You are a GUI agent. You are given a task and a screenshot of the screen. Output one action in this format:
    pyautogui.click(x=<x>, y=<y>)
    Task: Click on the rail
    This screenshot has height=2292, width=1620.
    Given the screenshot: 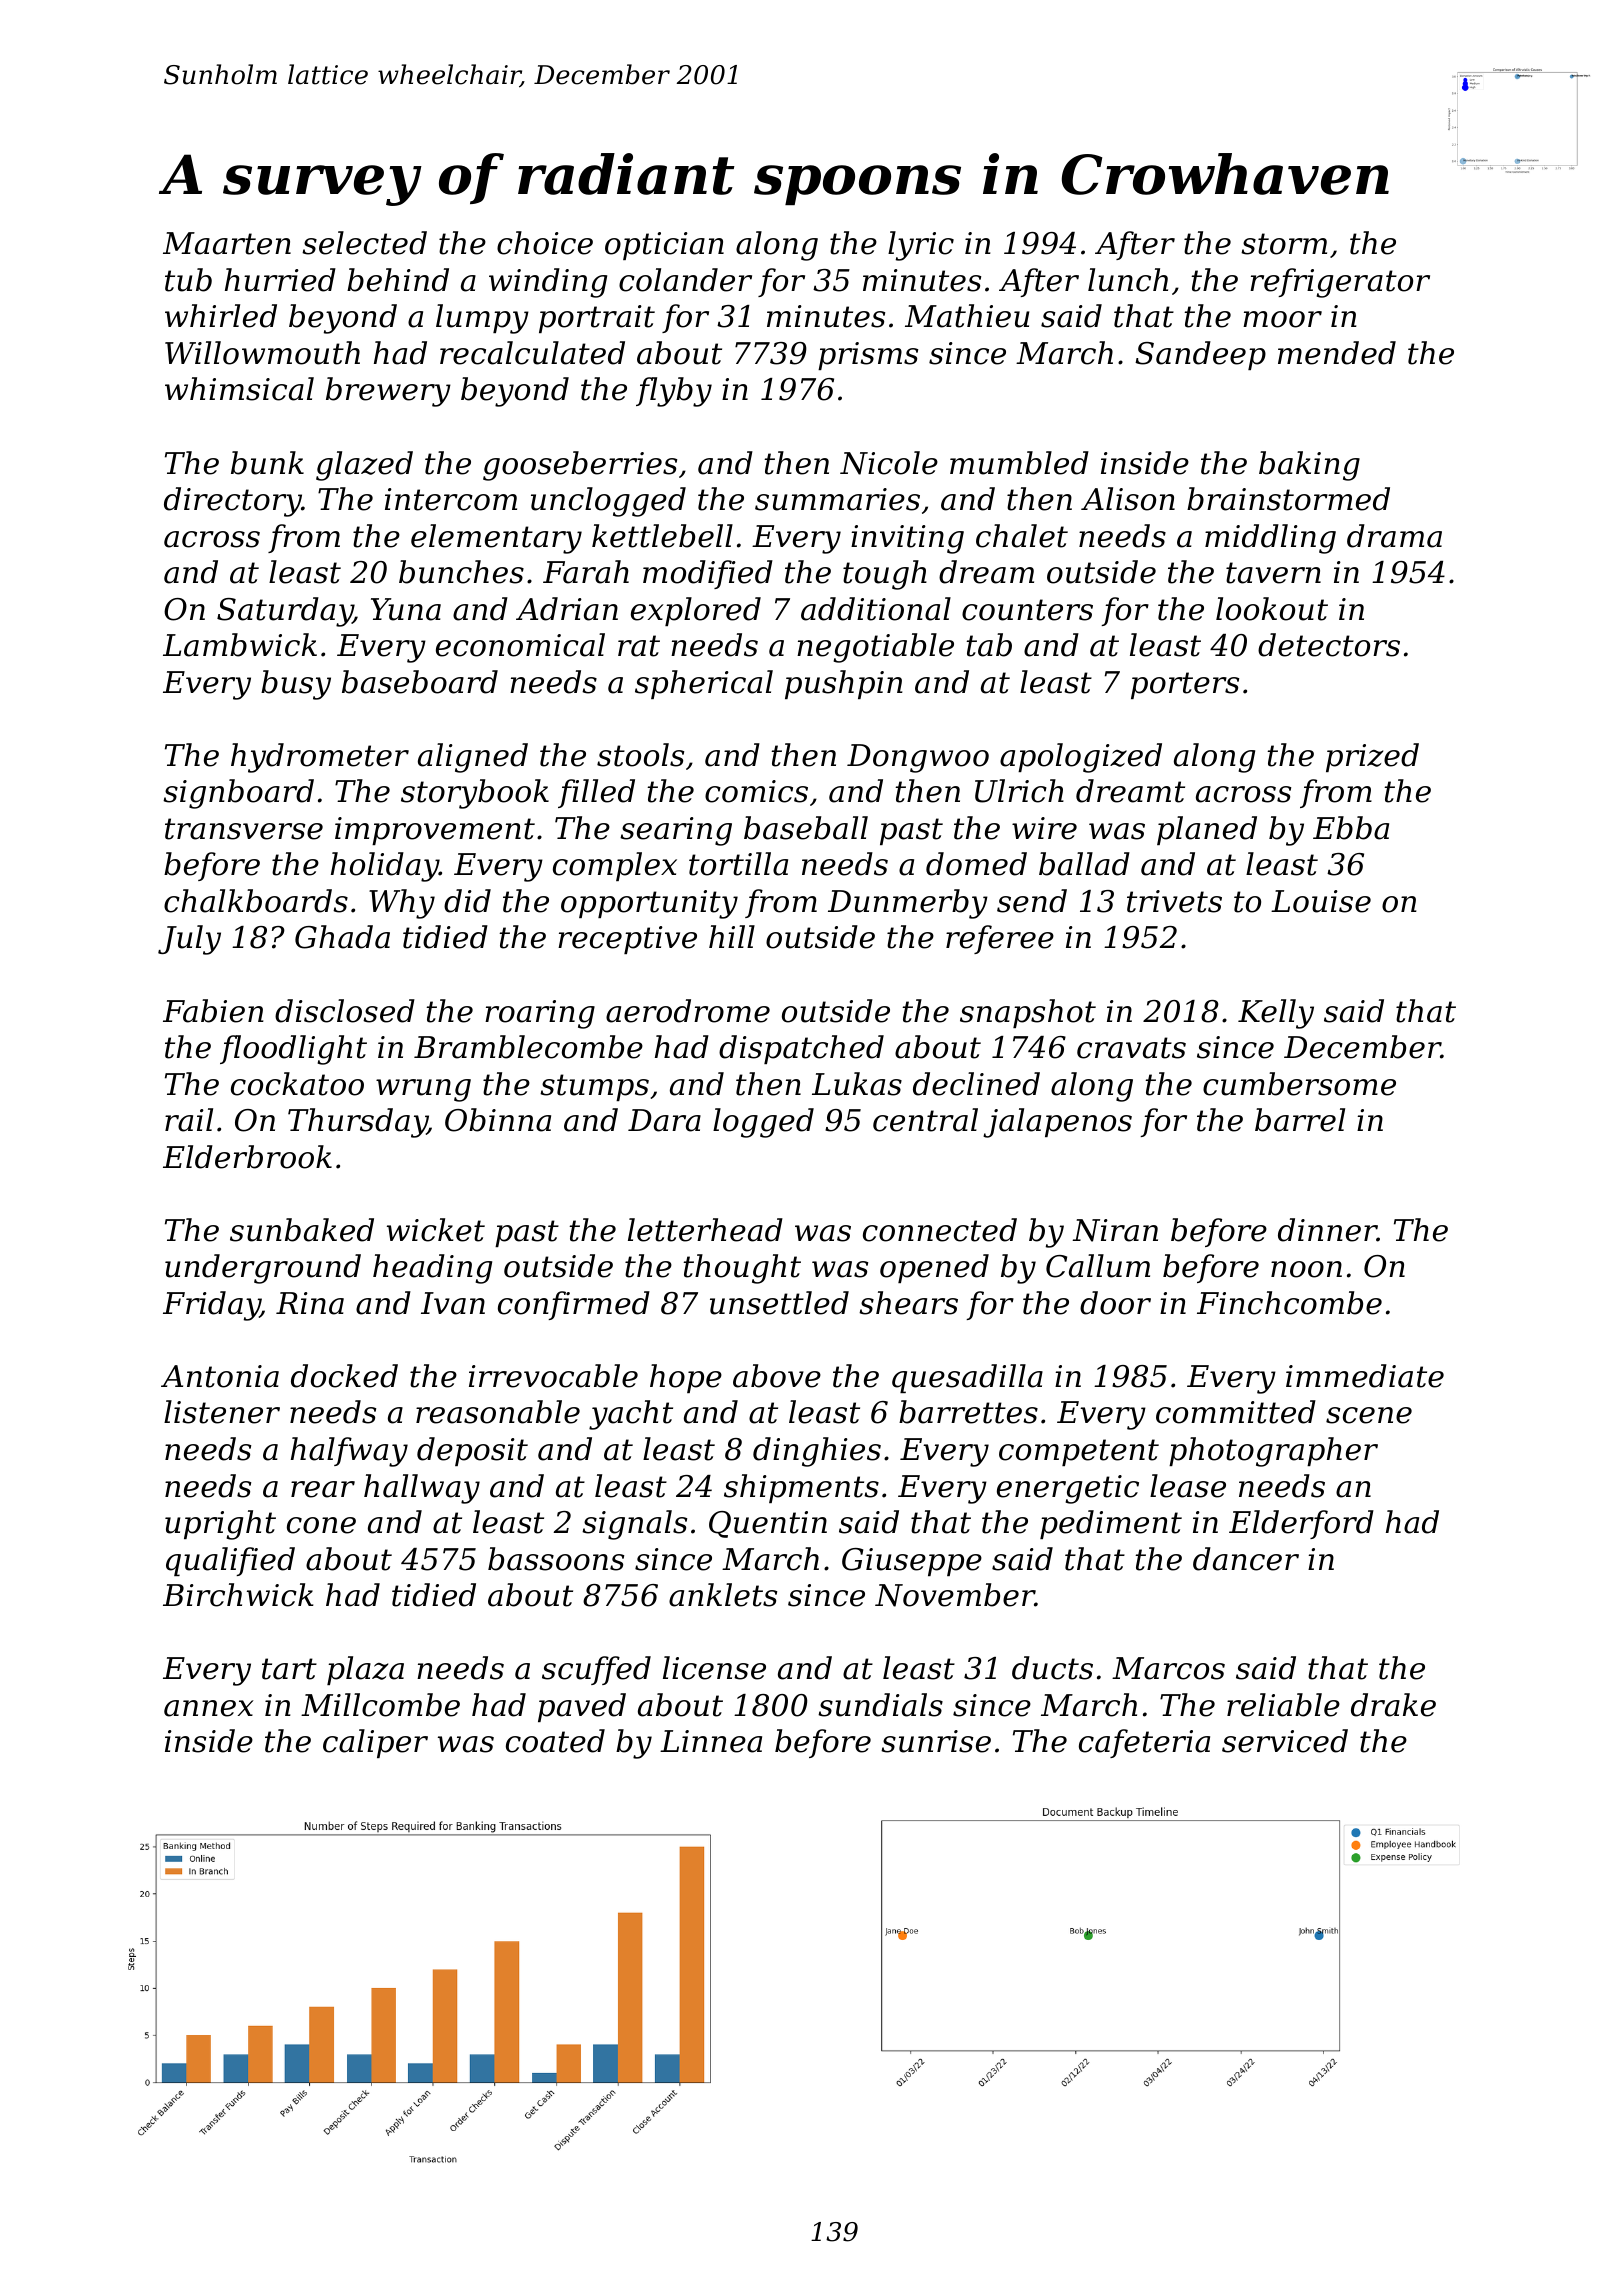 What is the action you would take?
    pyautogui.click(x=189, y=1120)
